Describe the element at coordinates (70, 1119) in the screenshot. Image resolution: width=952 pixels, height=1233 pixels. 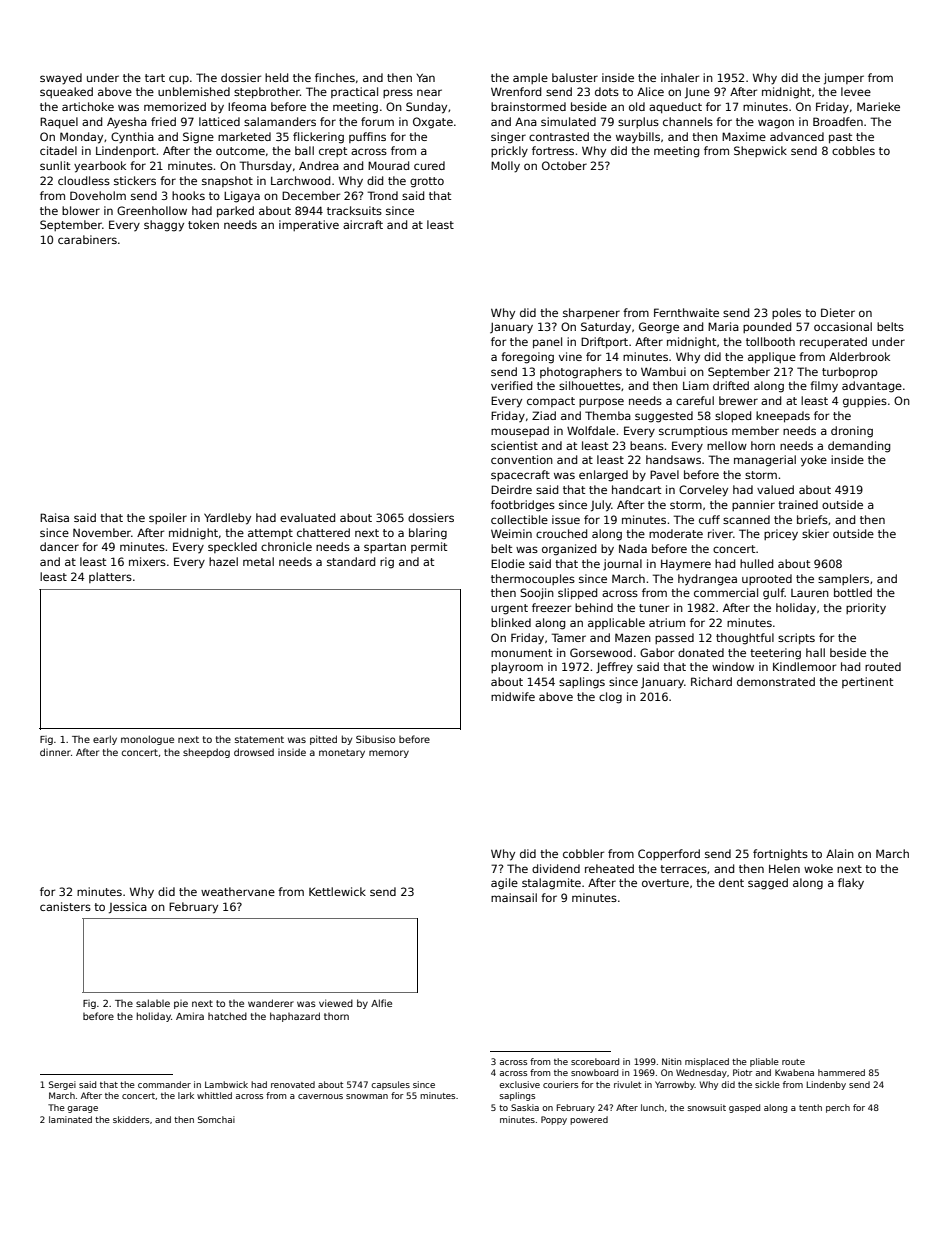
I see `laminated` at that location.
